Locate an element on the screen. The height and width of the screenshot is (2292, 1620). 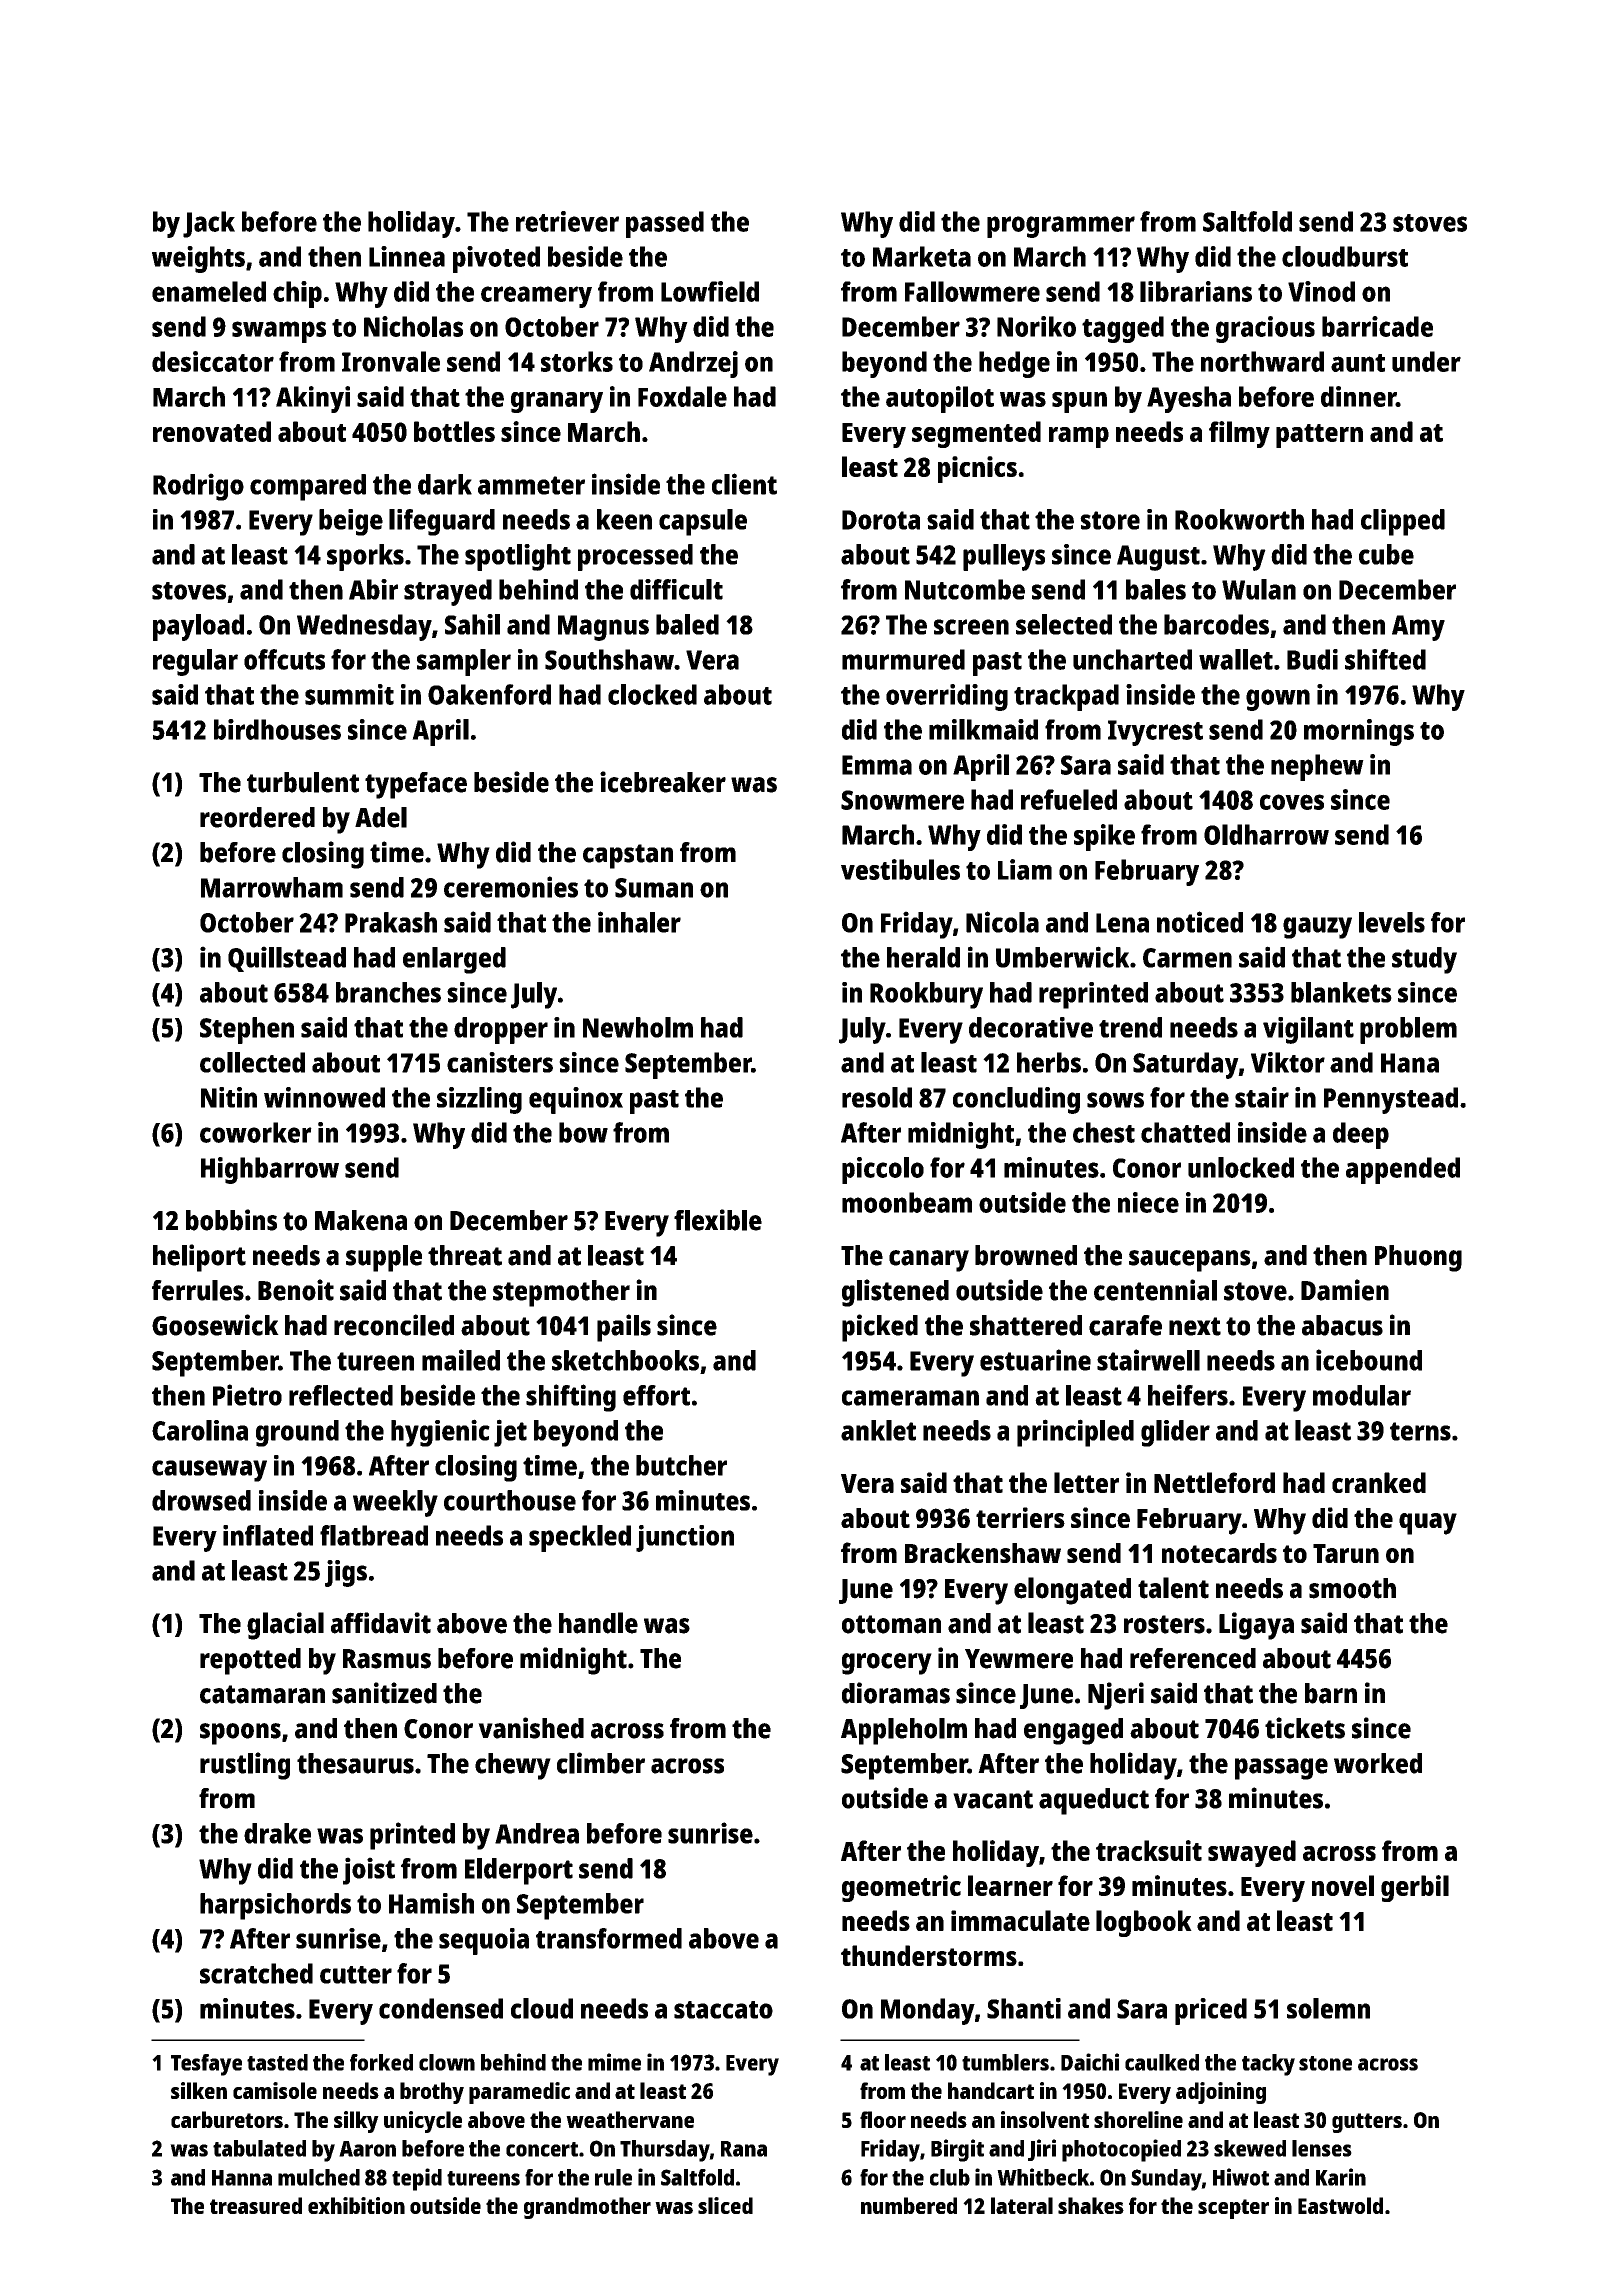
repotted is located at coordinates (250, 1661).
